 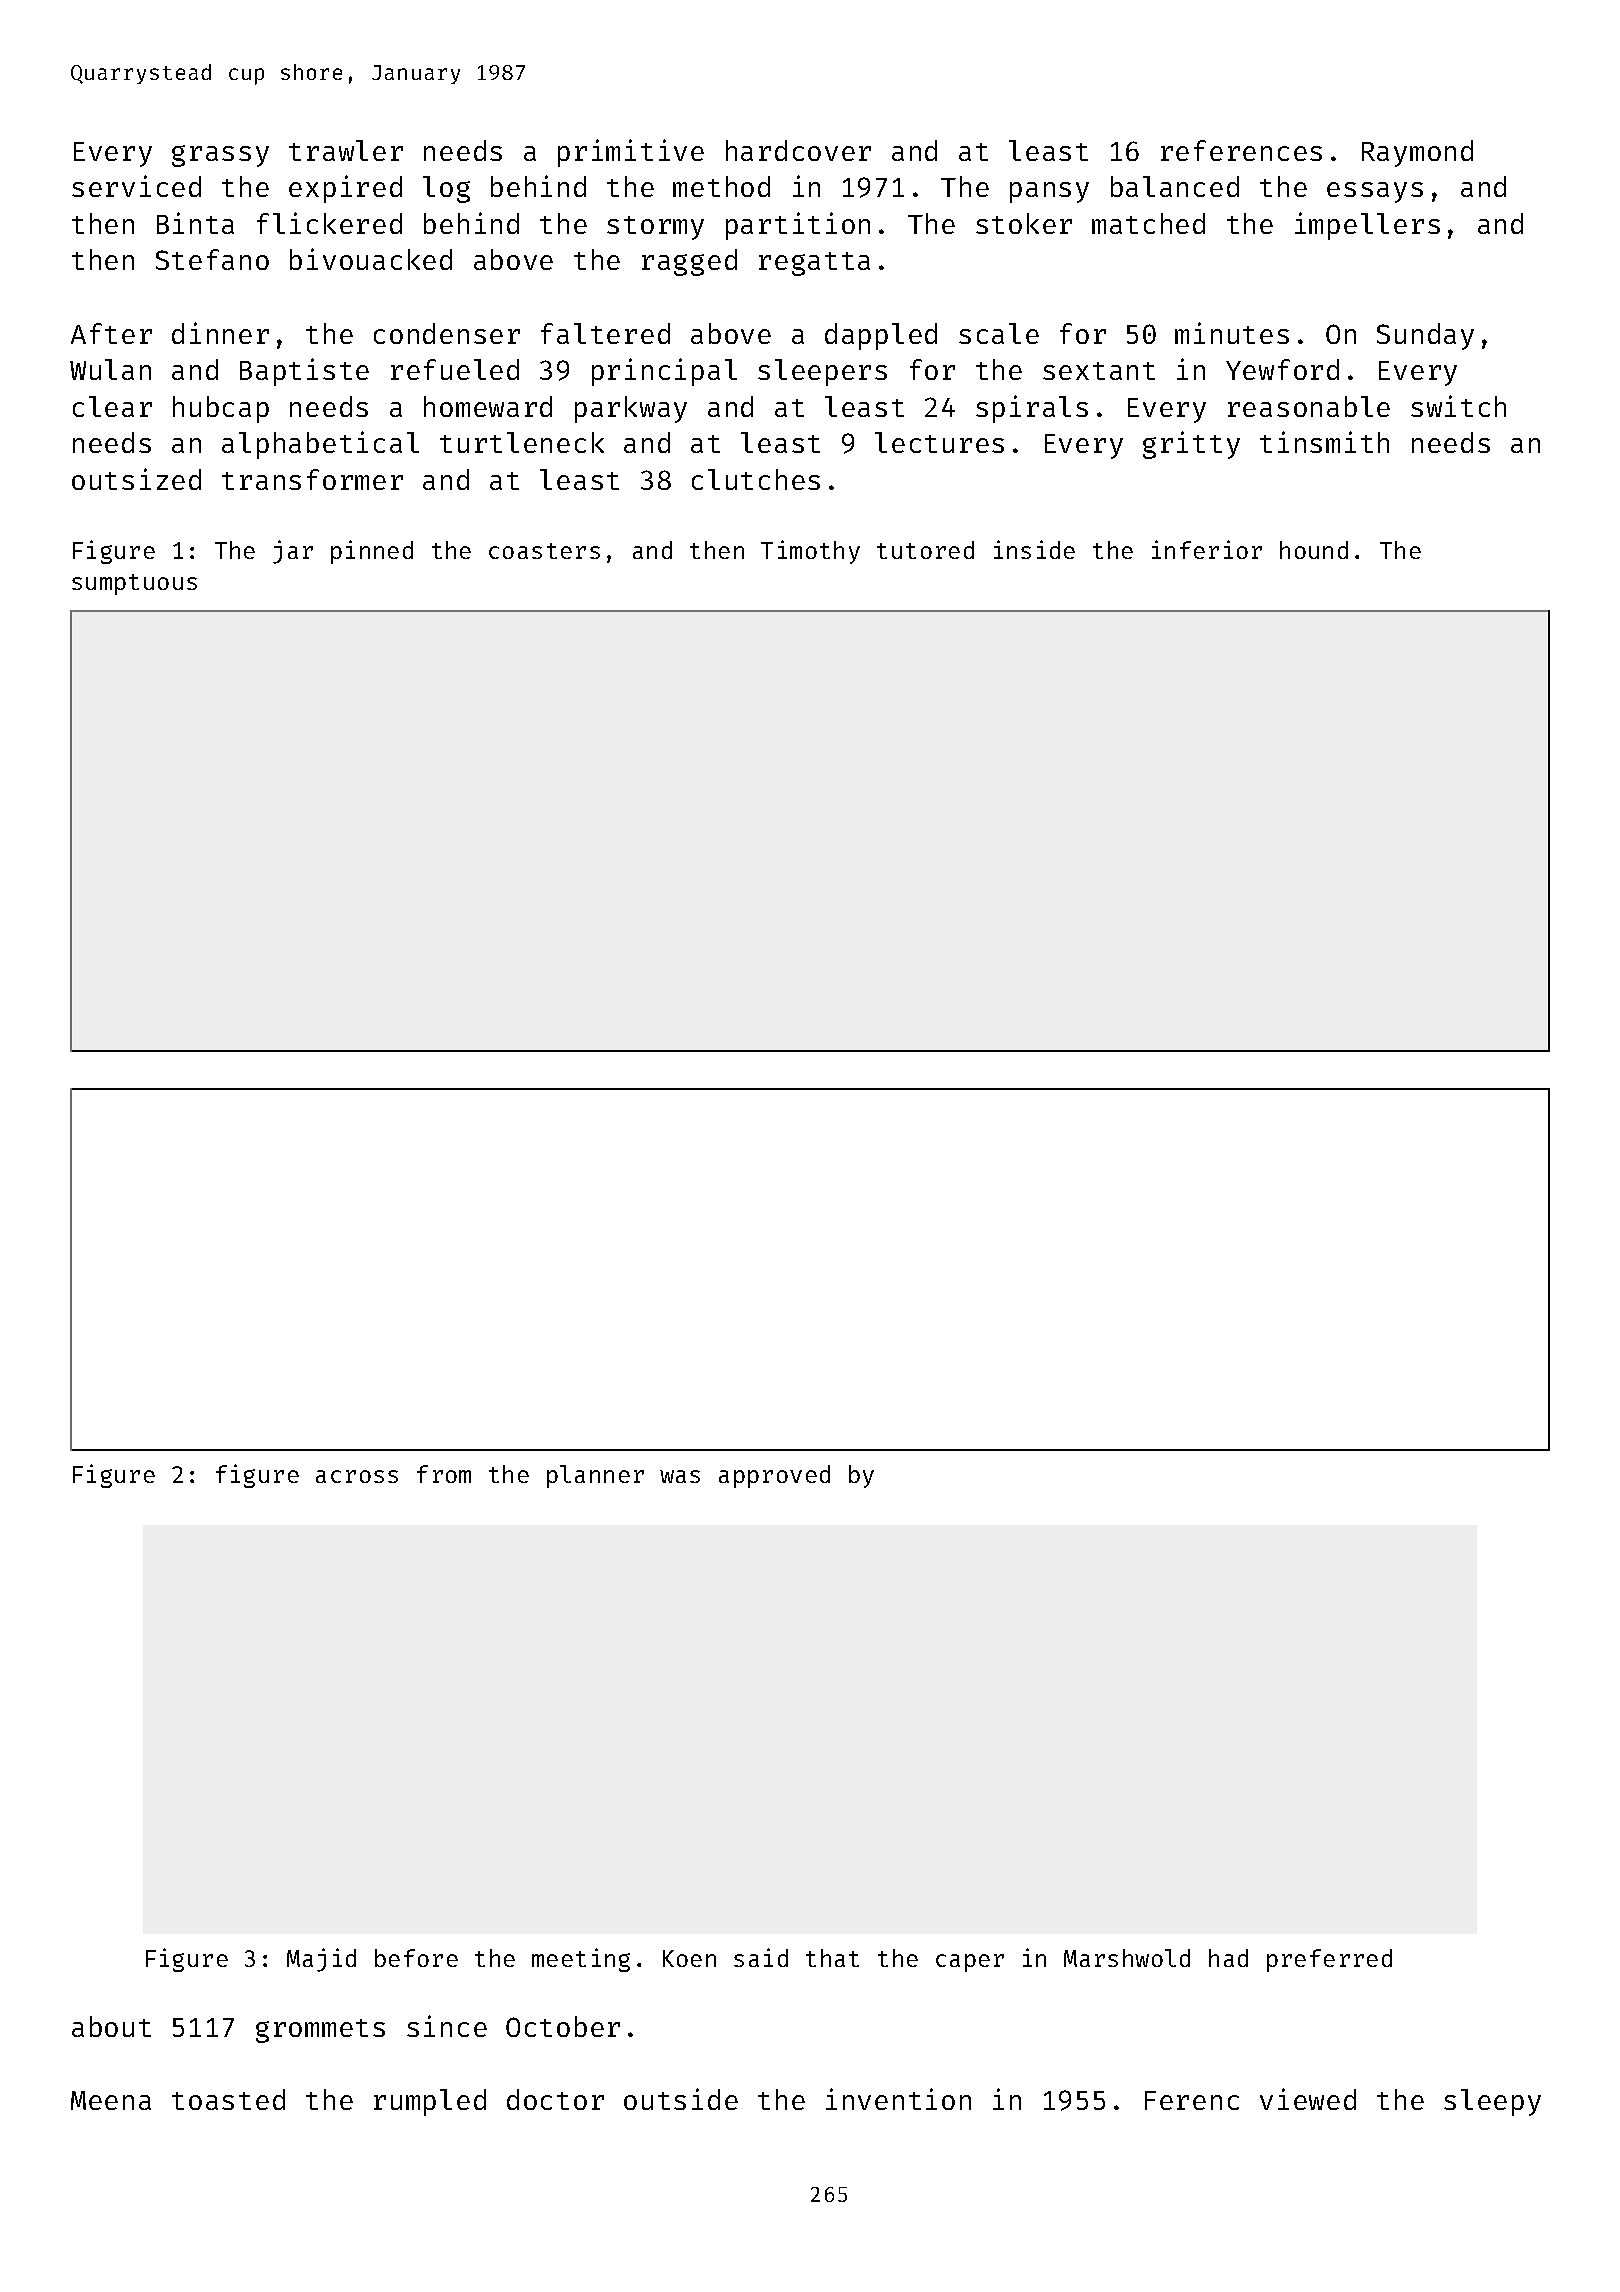 I want to click on viewed, so click(x=1308, y=2099).
